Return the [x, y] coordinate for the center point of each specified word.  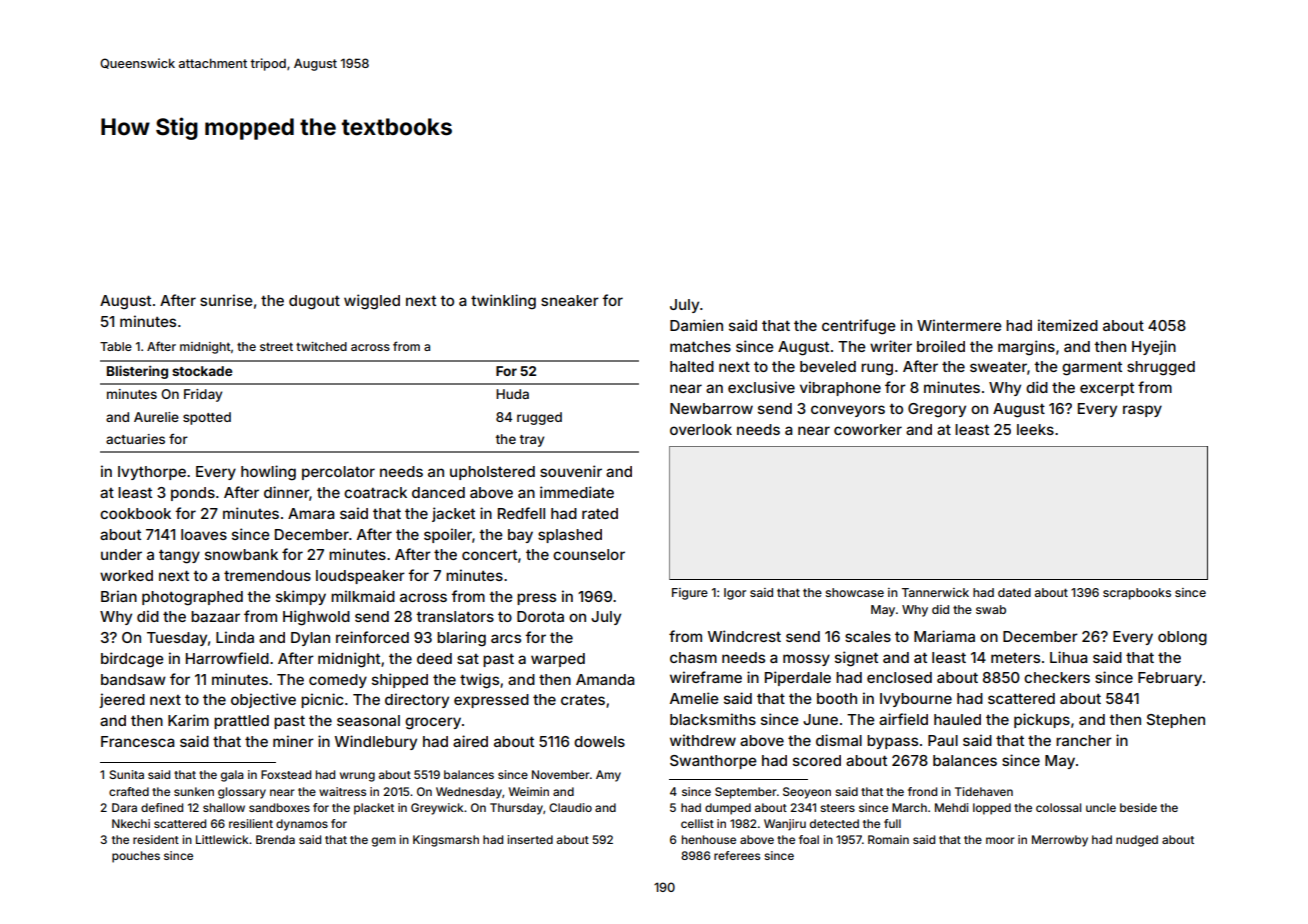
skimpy [301, 597]
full [892, 823]
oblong [1182, 638]
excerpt [1107, 389]
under [121, 554]
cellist [697, 823]
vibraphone [840, 388]
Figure [690, 594]
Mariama [944, 636]
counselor [589, 554]
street [276, 346]
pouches [136, 857]
